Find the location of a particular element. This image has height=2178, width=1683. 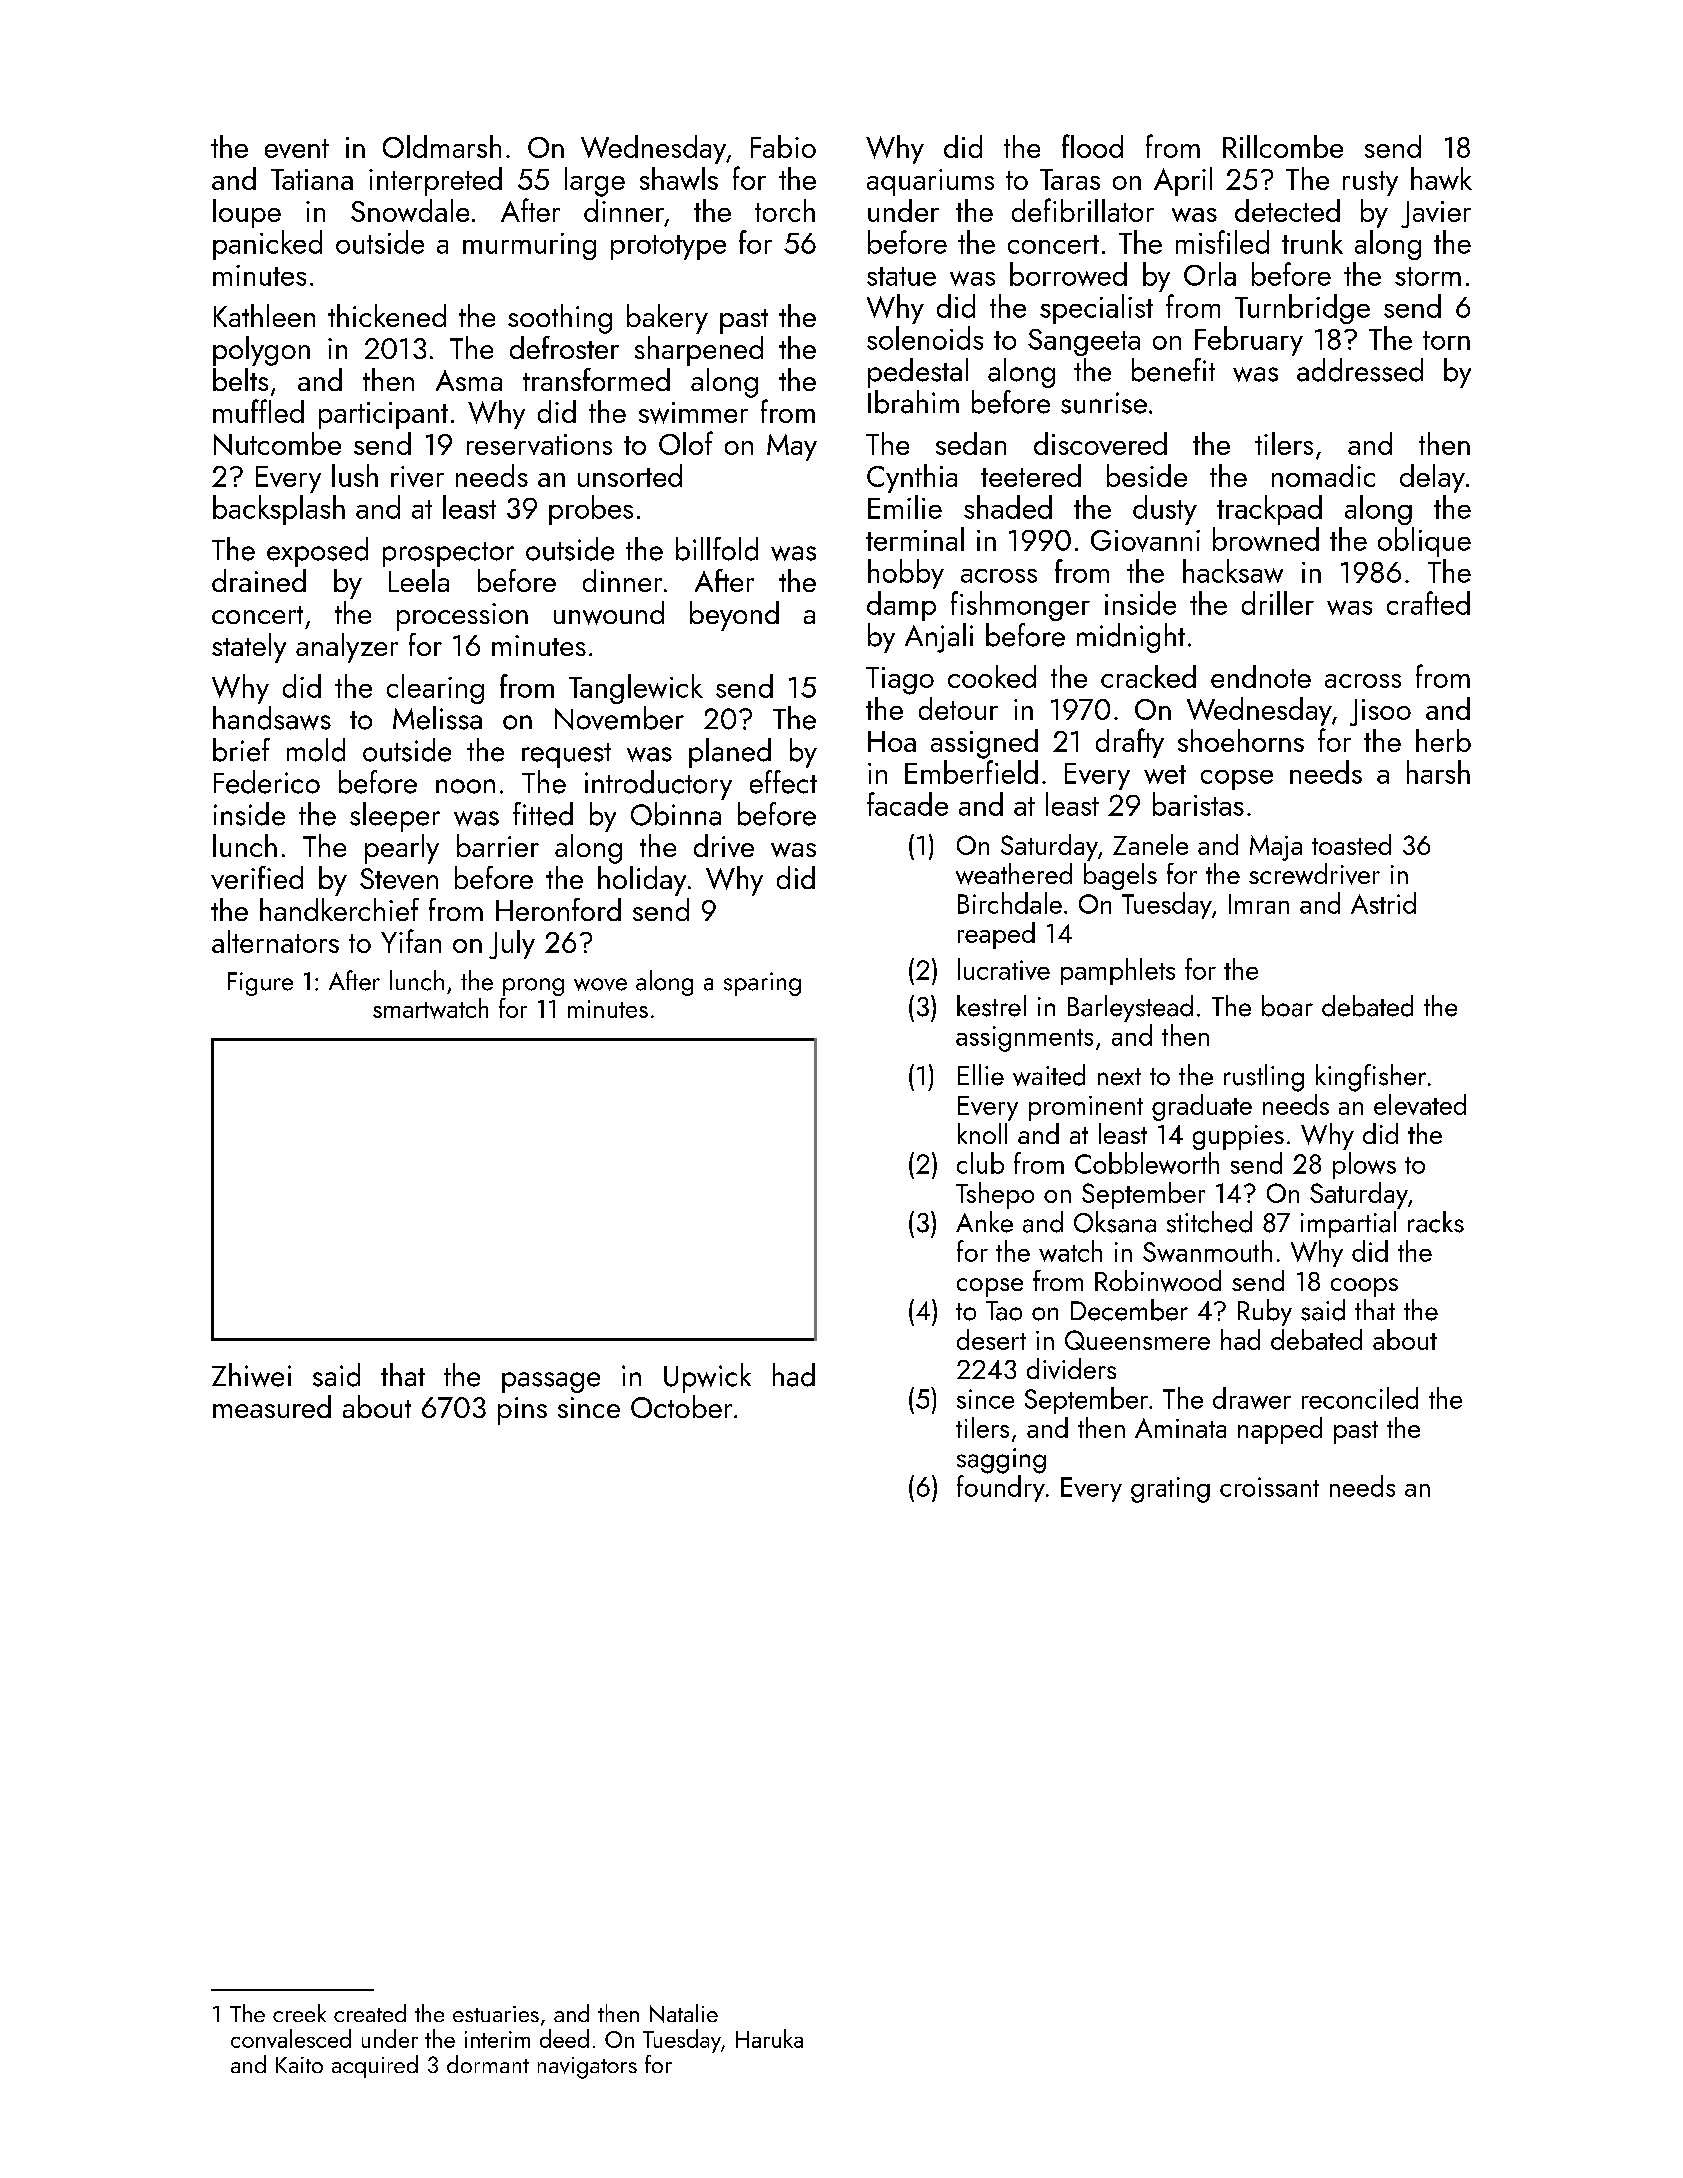

shawls is located at coordinates (679, 178).
